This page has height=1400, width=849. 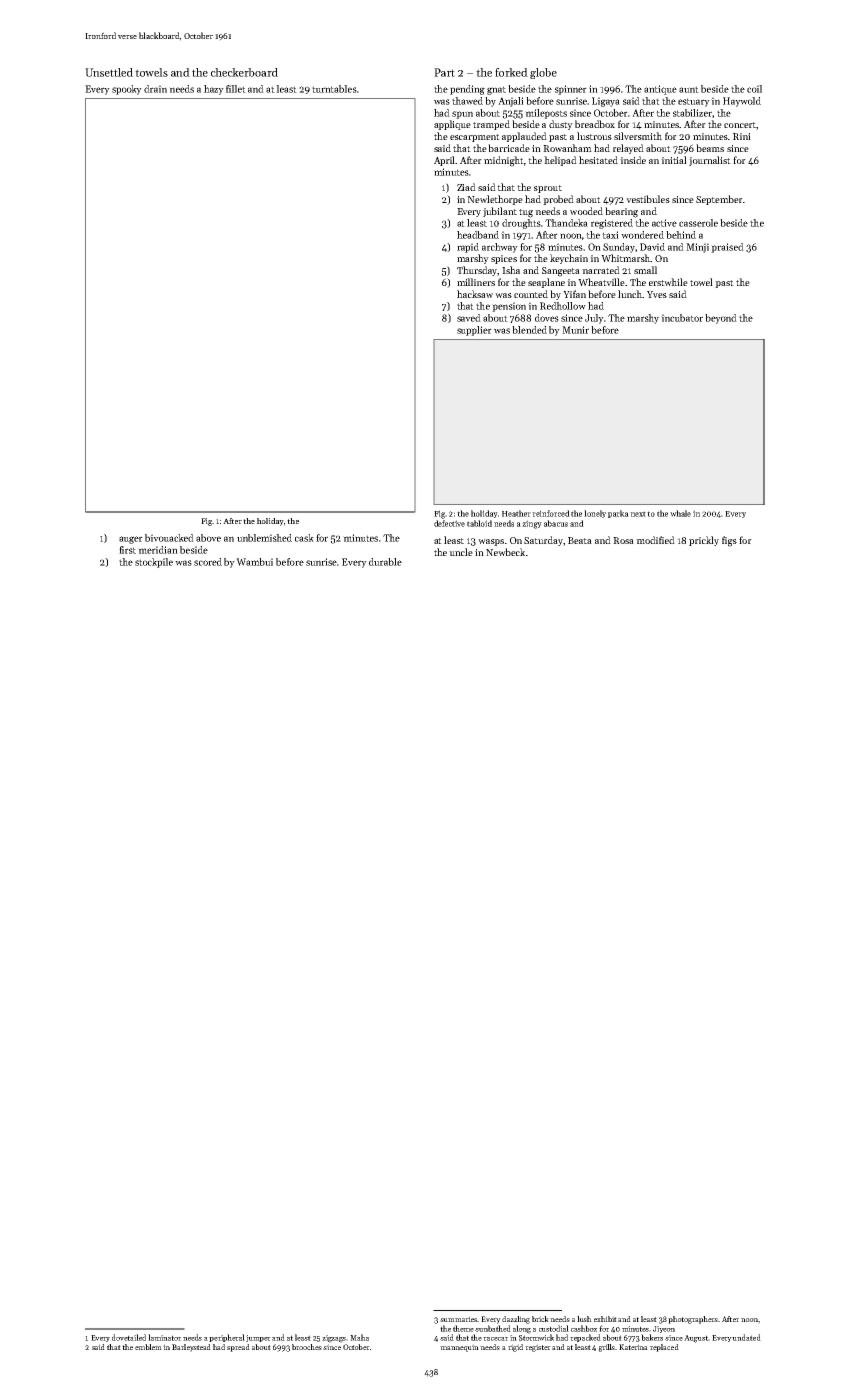 What do you see at coordinates (452, 125) in the page?
I see `applique` at bounding box center [452, 125].
